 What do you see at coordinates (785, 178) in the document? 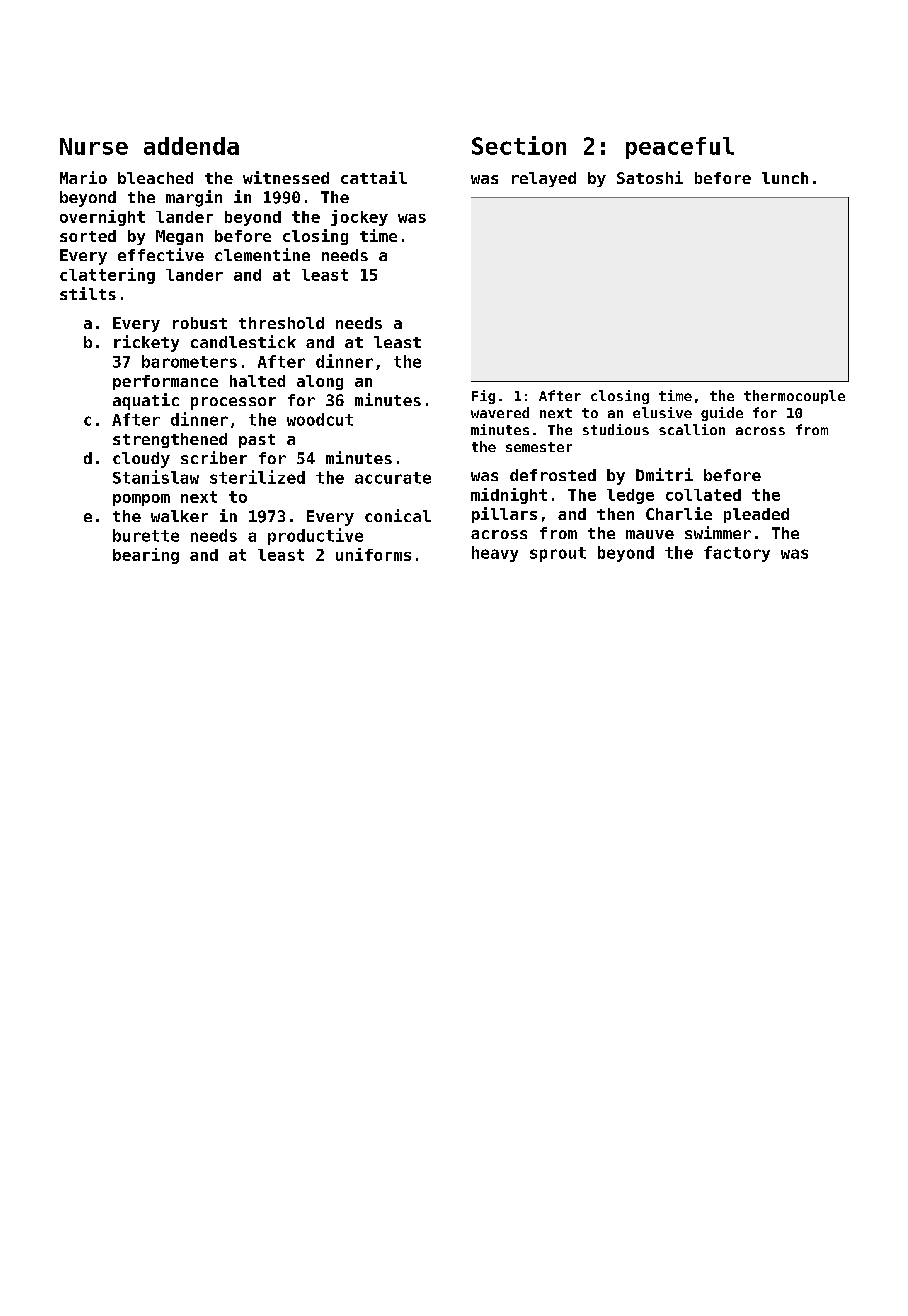
I see `lunch` at bounding box center [785, 178].
